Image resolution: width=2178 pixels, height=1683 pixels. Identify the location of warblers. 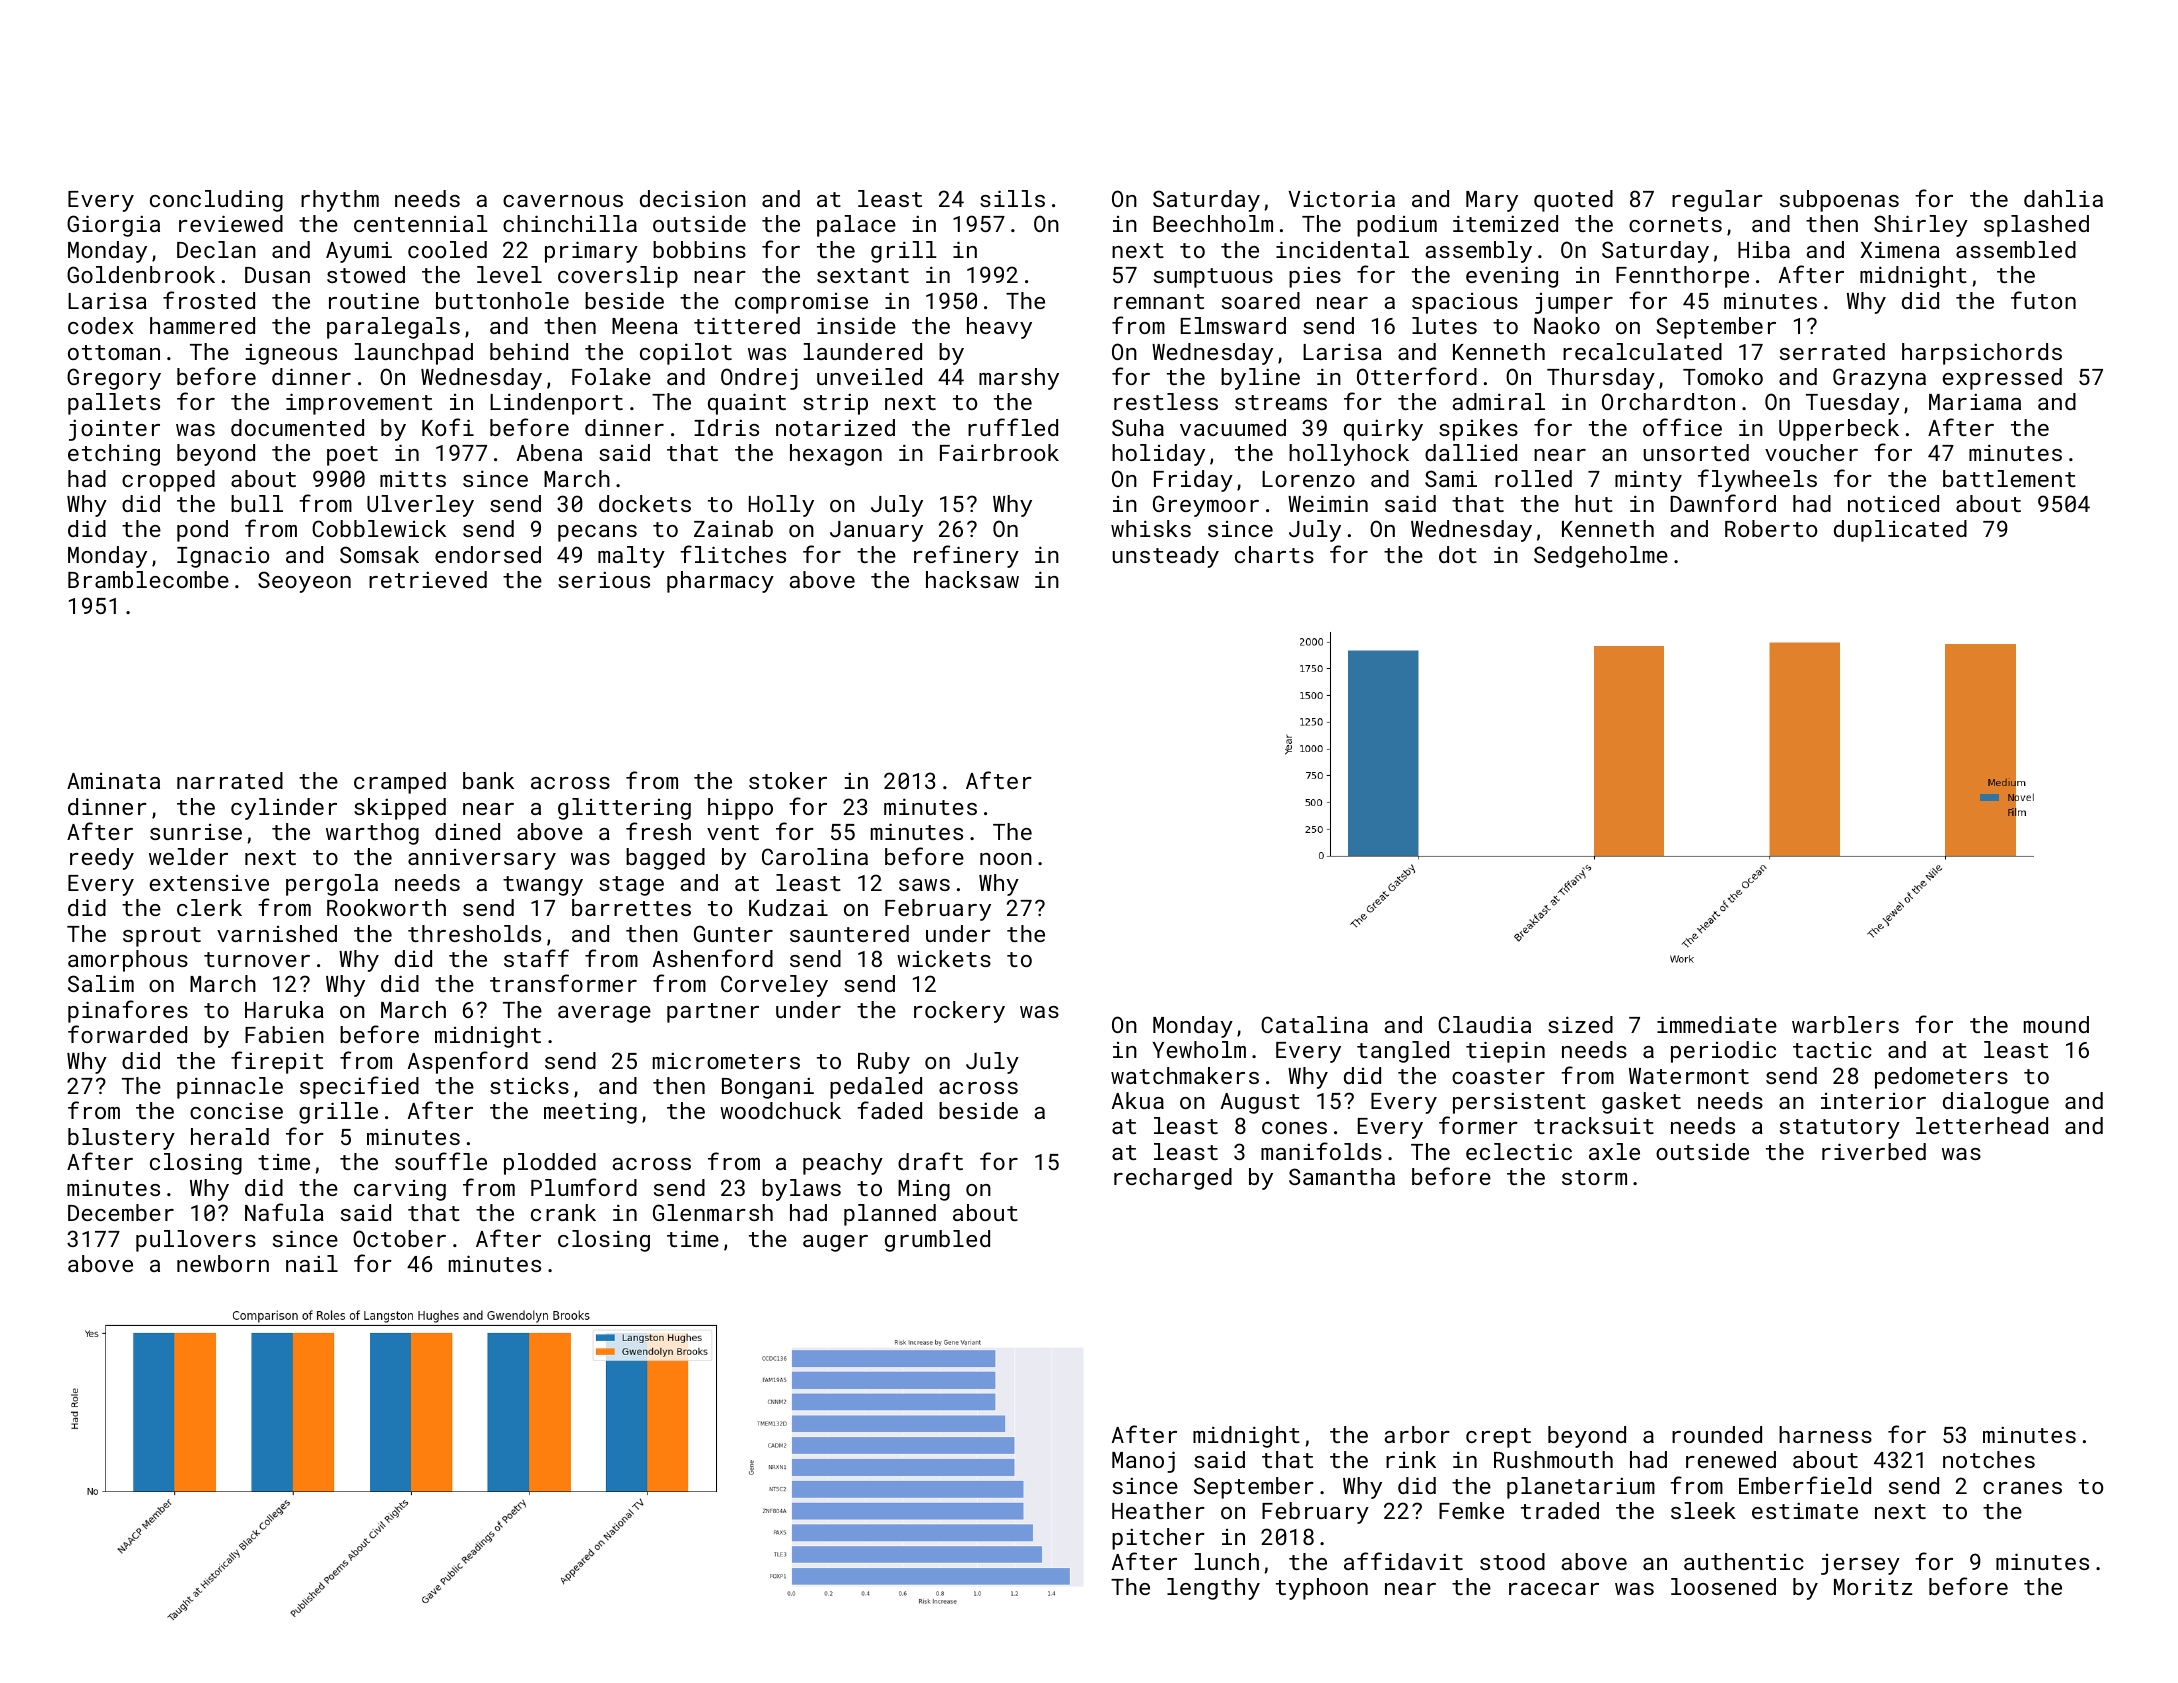
(1845, 1024).
